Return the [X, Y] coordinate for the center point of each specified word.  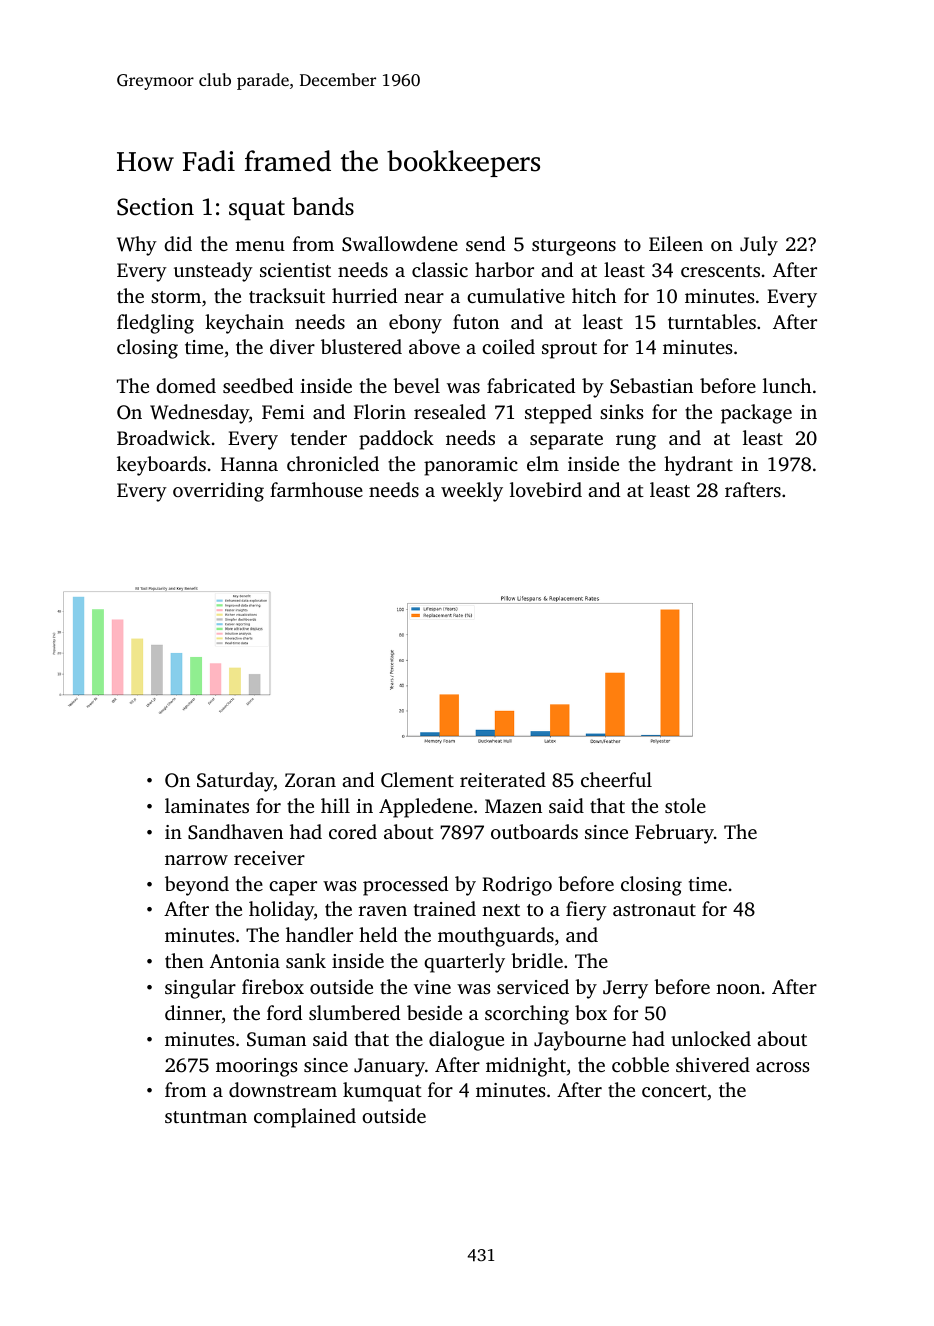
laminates [207, 805]
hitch [594, 295]
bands [323, 206]
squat [257, 210]
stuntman [206, 1117]
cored [353, 831]
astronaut [654, 910]
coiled [508, 346]
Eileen [676, 243]
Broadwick [163, 437]
